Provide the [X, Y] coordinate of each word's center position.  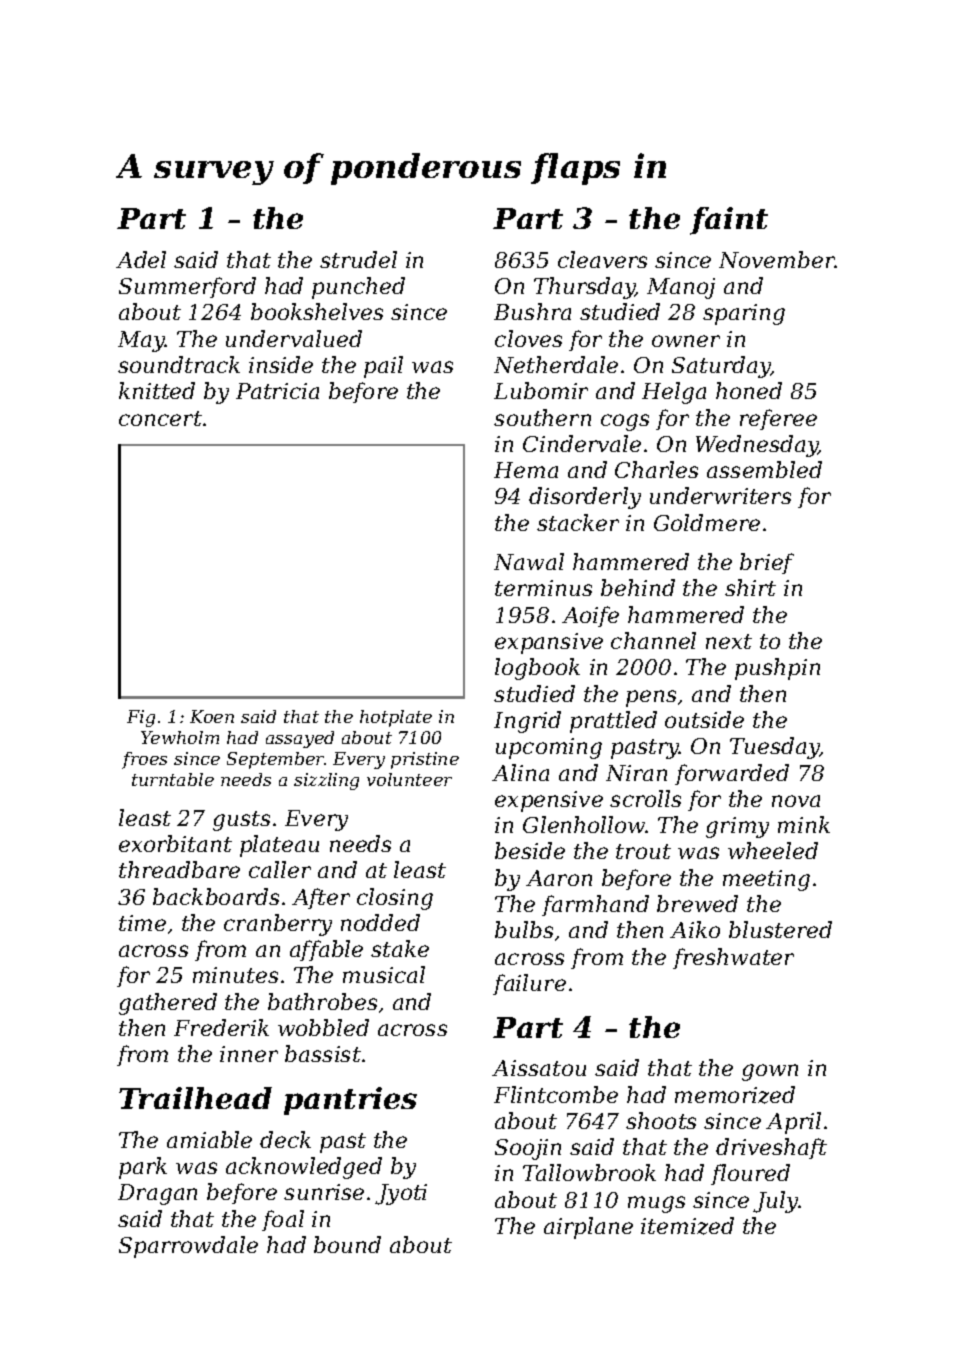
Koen [212, 716]
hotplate [396, 718]
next [729, 641]
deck [285, 1139]
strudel [358, 259]
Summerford [187, 287]
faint [729, 221]
